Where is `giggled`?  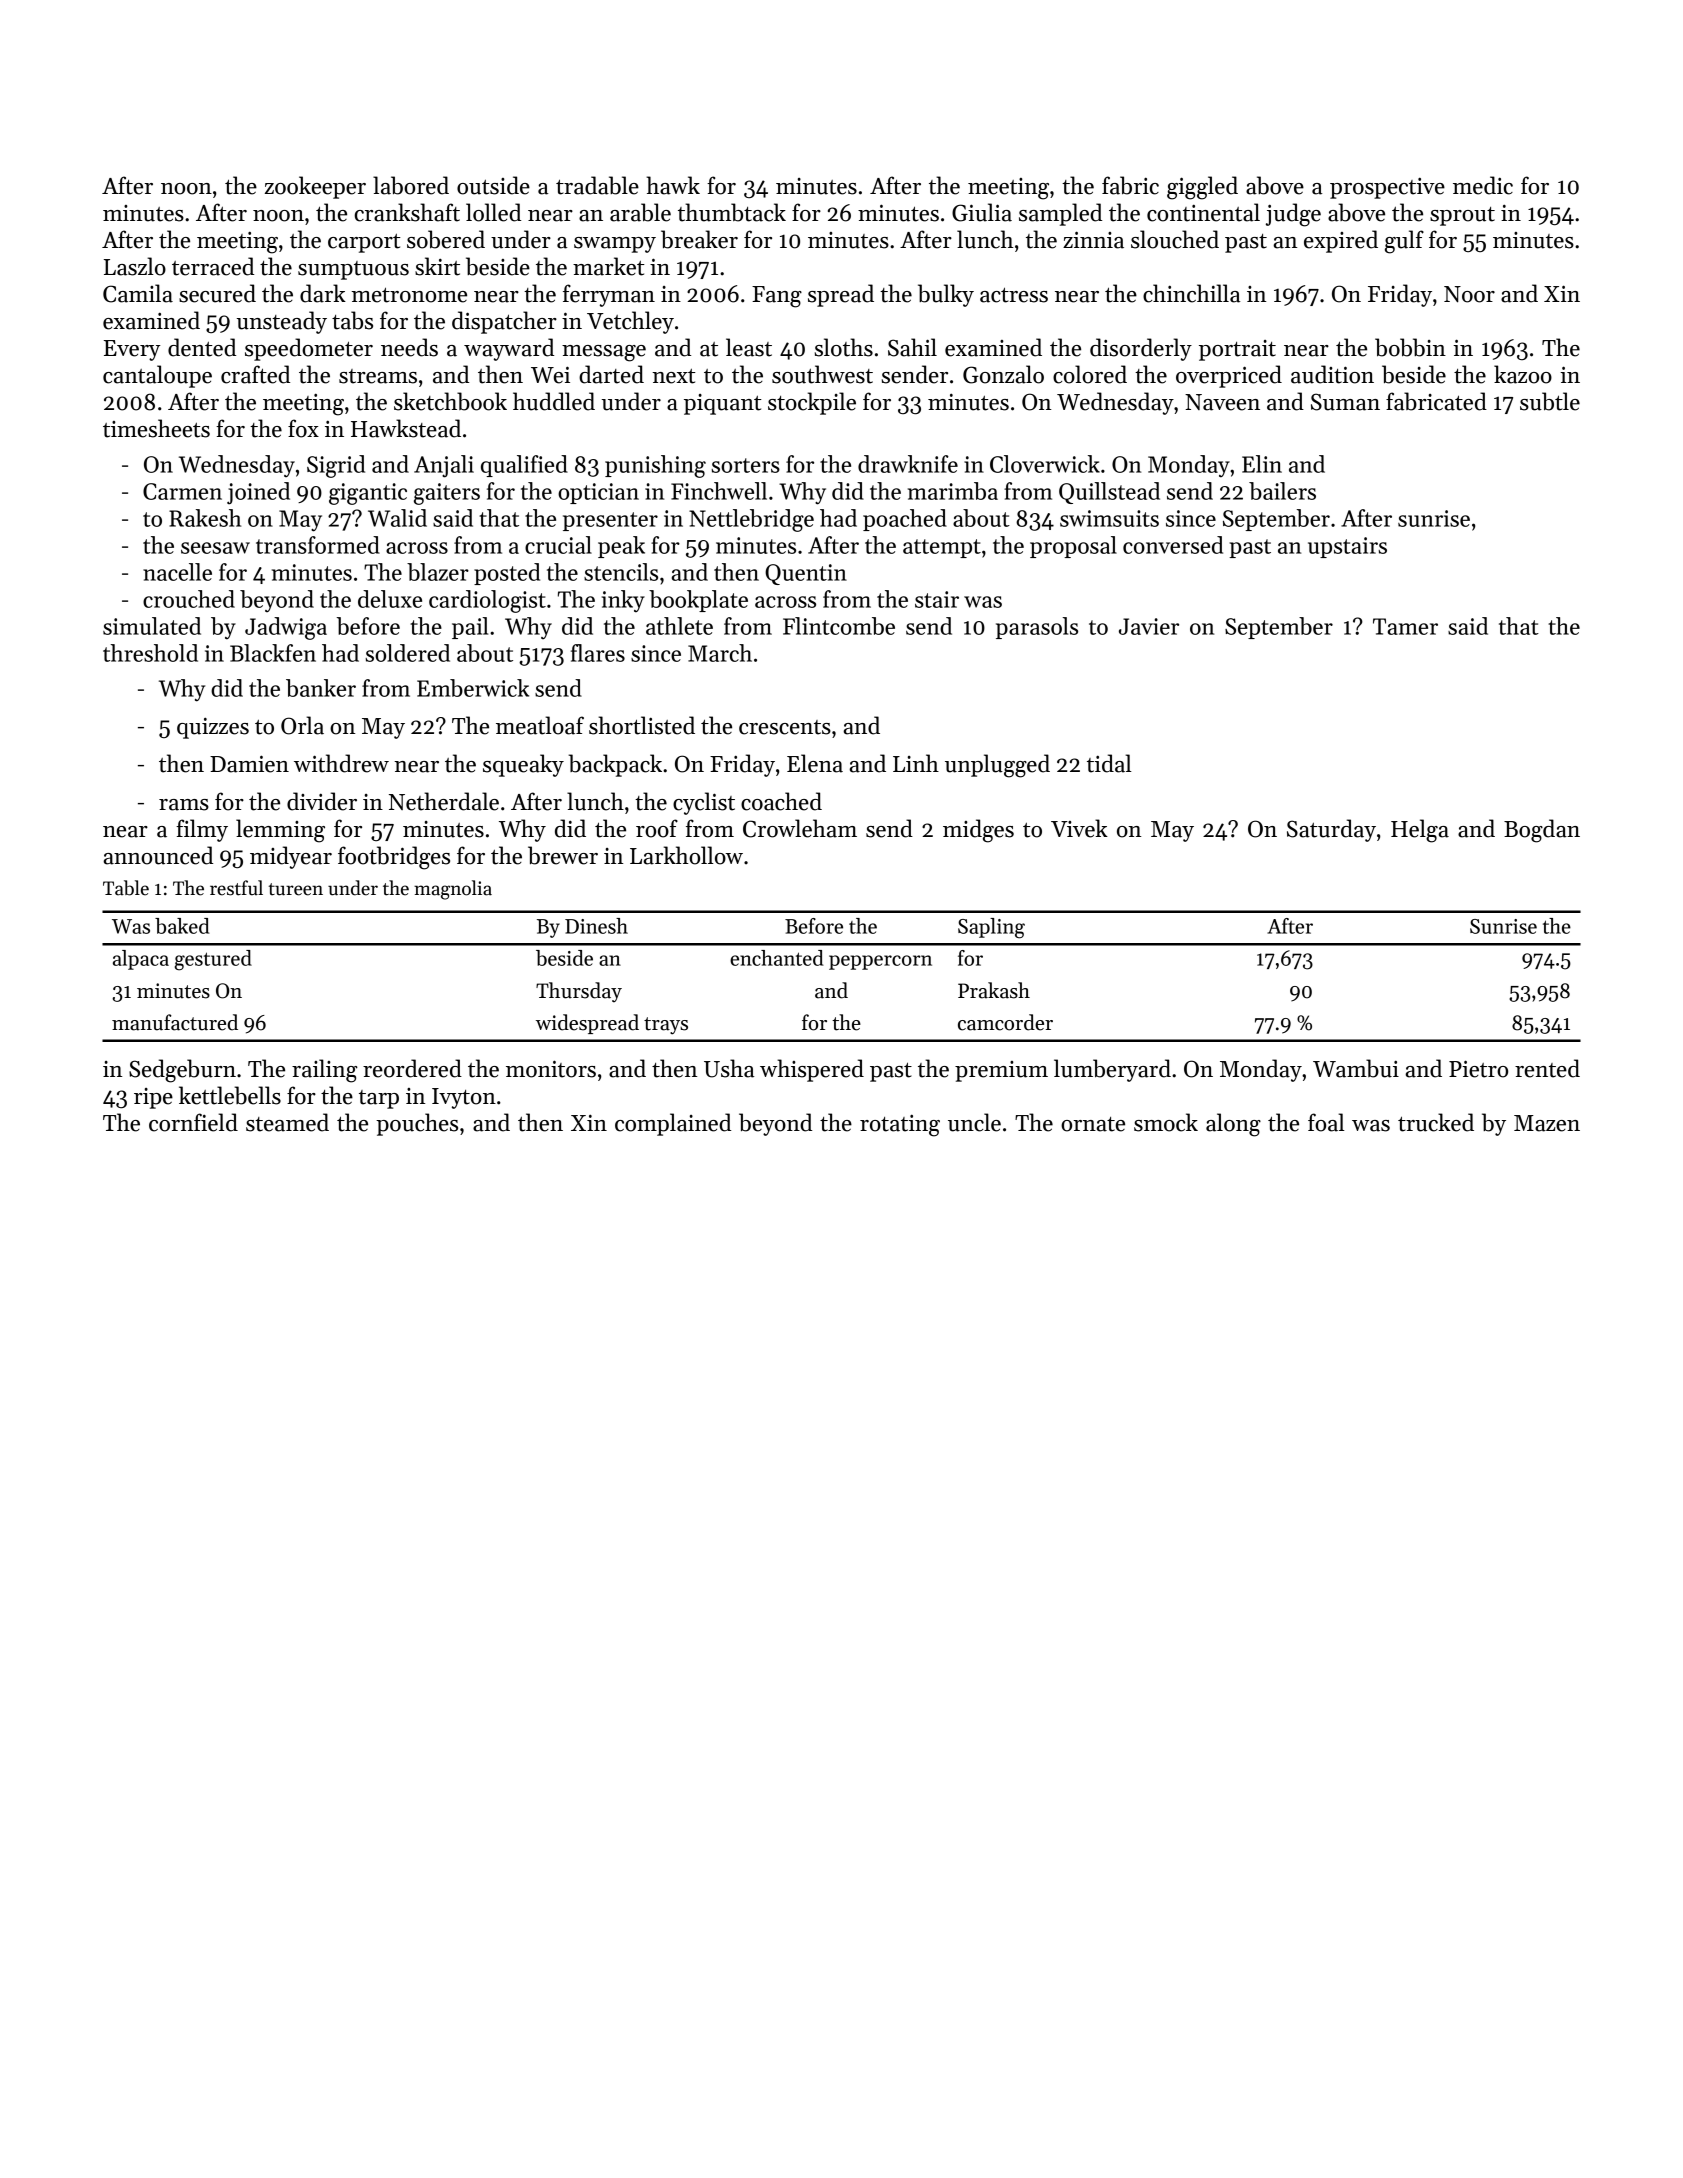 giggled is located at coordinates (1202, 188).
